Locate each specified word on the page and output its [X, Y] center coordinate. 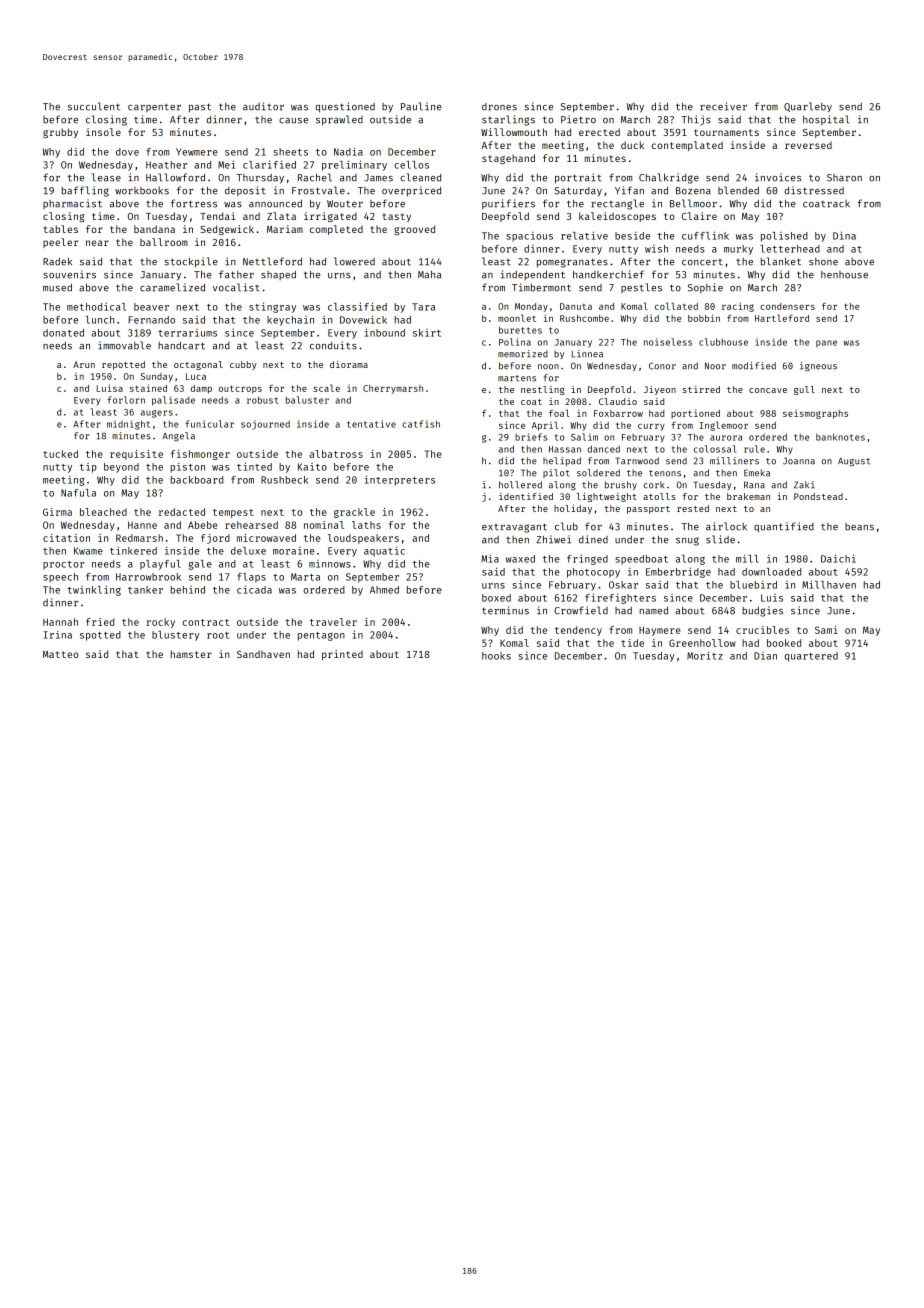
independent [533, 275]
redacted [182, 512]
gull [804, 390]
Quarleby [808, 107]
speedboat [641, 560]
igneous [818, 367]
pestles [641, 288]
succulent [94, 106]
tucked [60, 454]
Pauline [421, 106]
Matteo [60, 654]
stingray [272, 307]
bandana [154, 229]
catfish [421, 424]
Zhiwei [553, 539]
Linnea [587, 354]
